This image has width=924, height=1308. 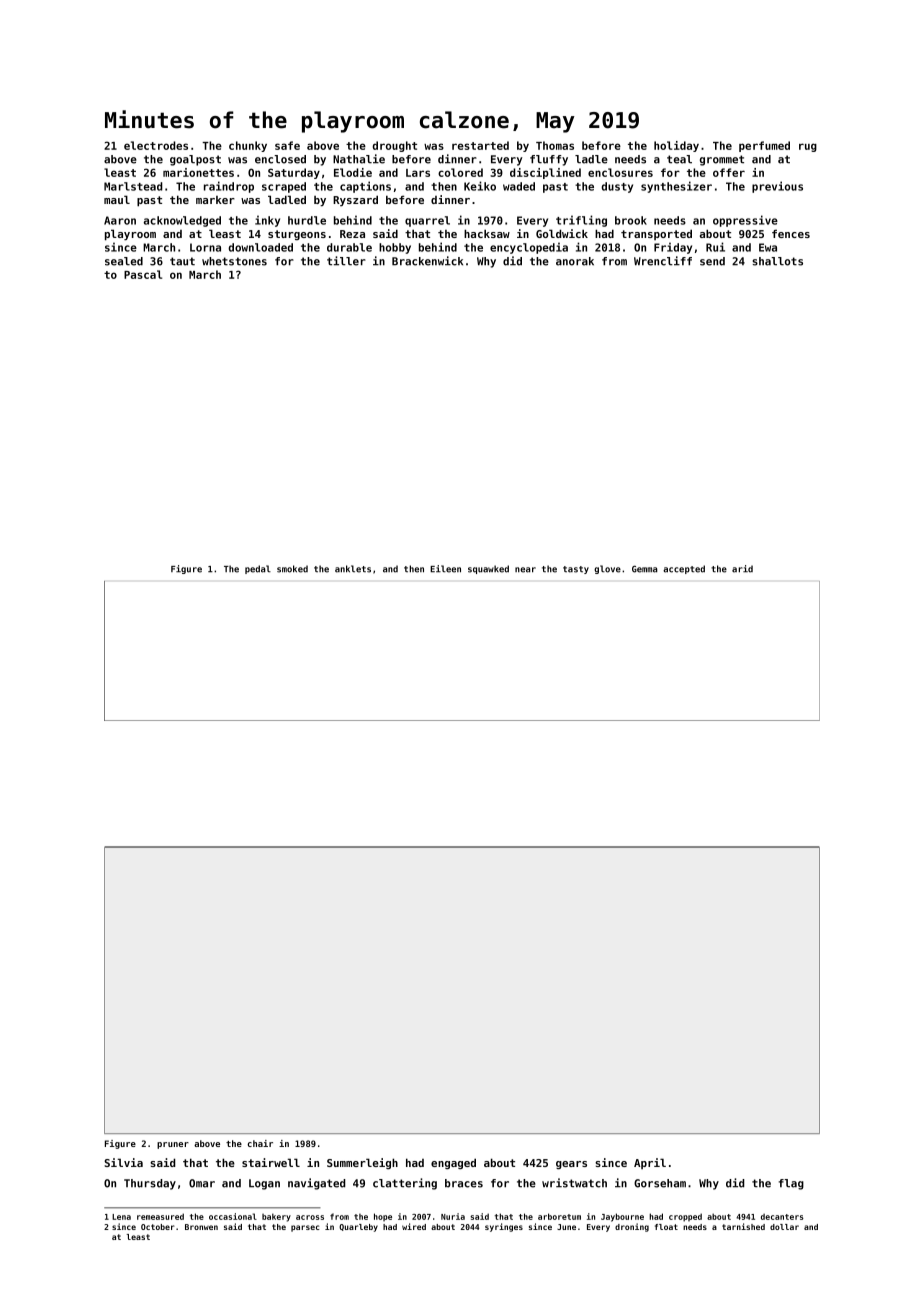 I want to click on chair, so click(x=260, y=1143).
